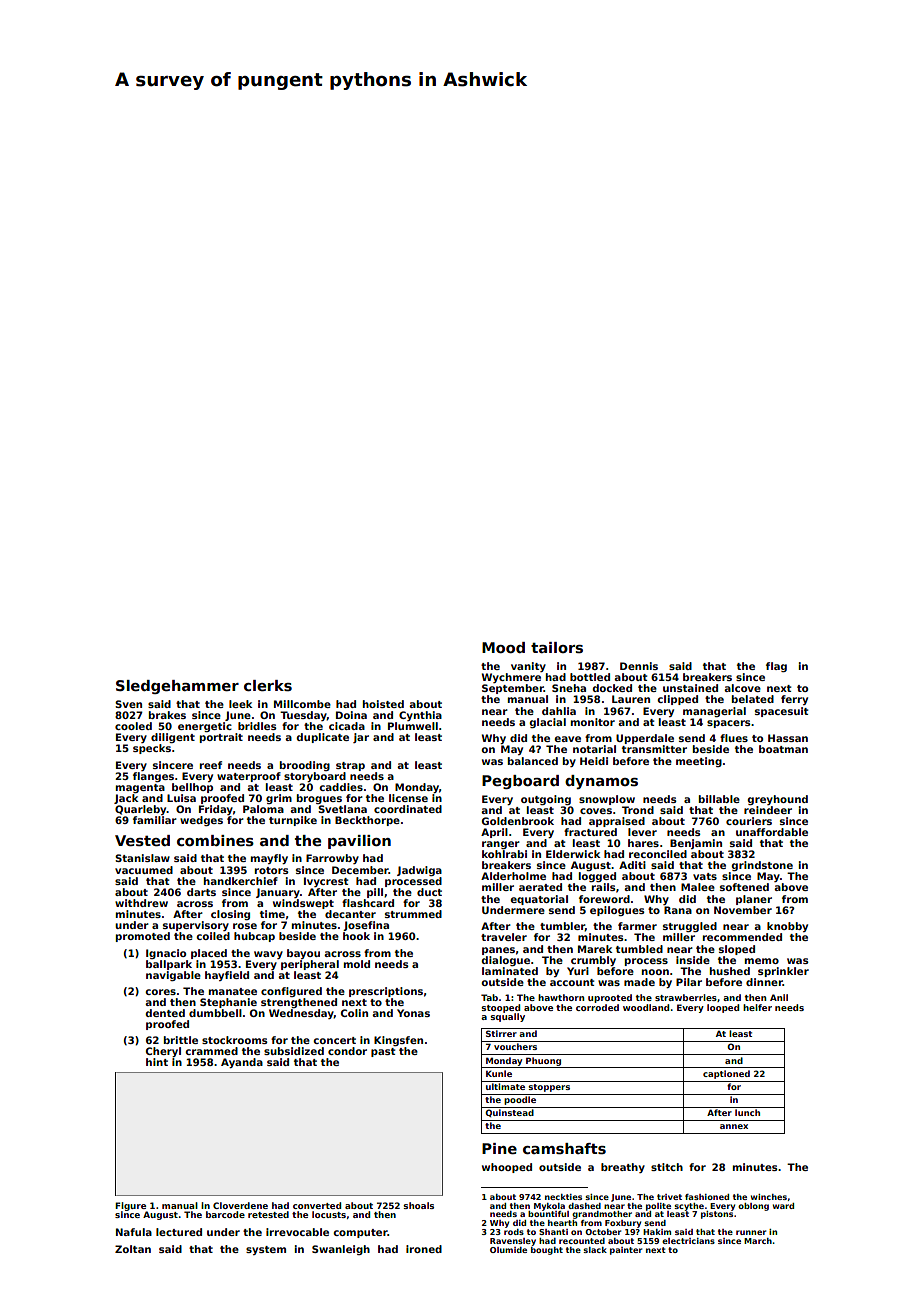 The width and height of the image is (924, 1308). Describe the element at coordinates (240, 1205) in the image. I see `Cloverdene` at that location.
